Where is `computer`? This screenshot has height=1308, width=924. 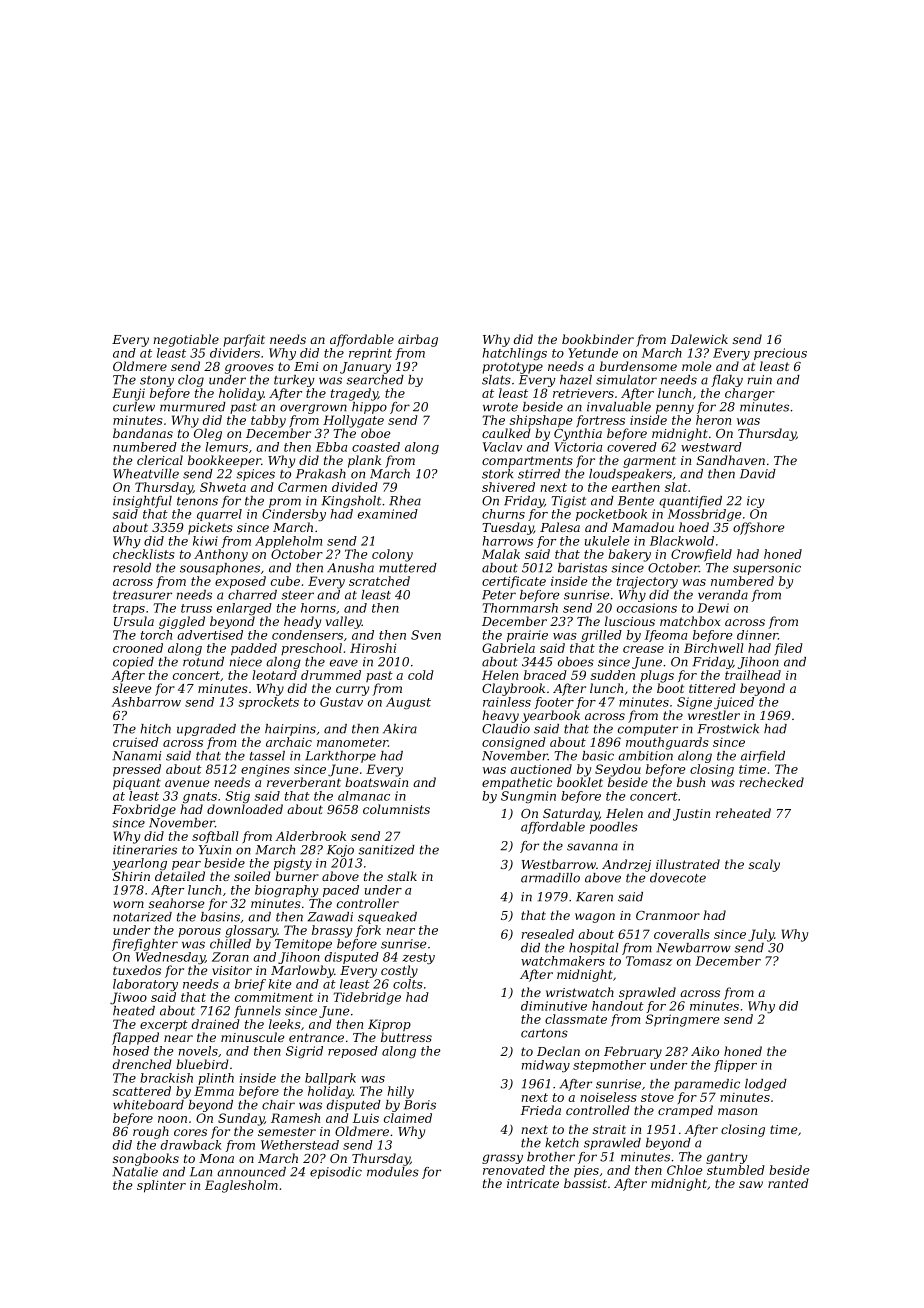 computer is located at coordinates (648, 730).
